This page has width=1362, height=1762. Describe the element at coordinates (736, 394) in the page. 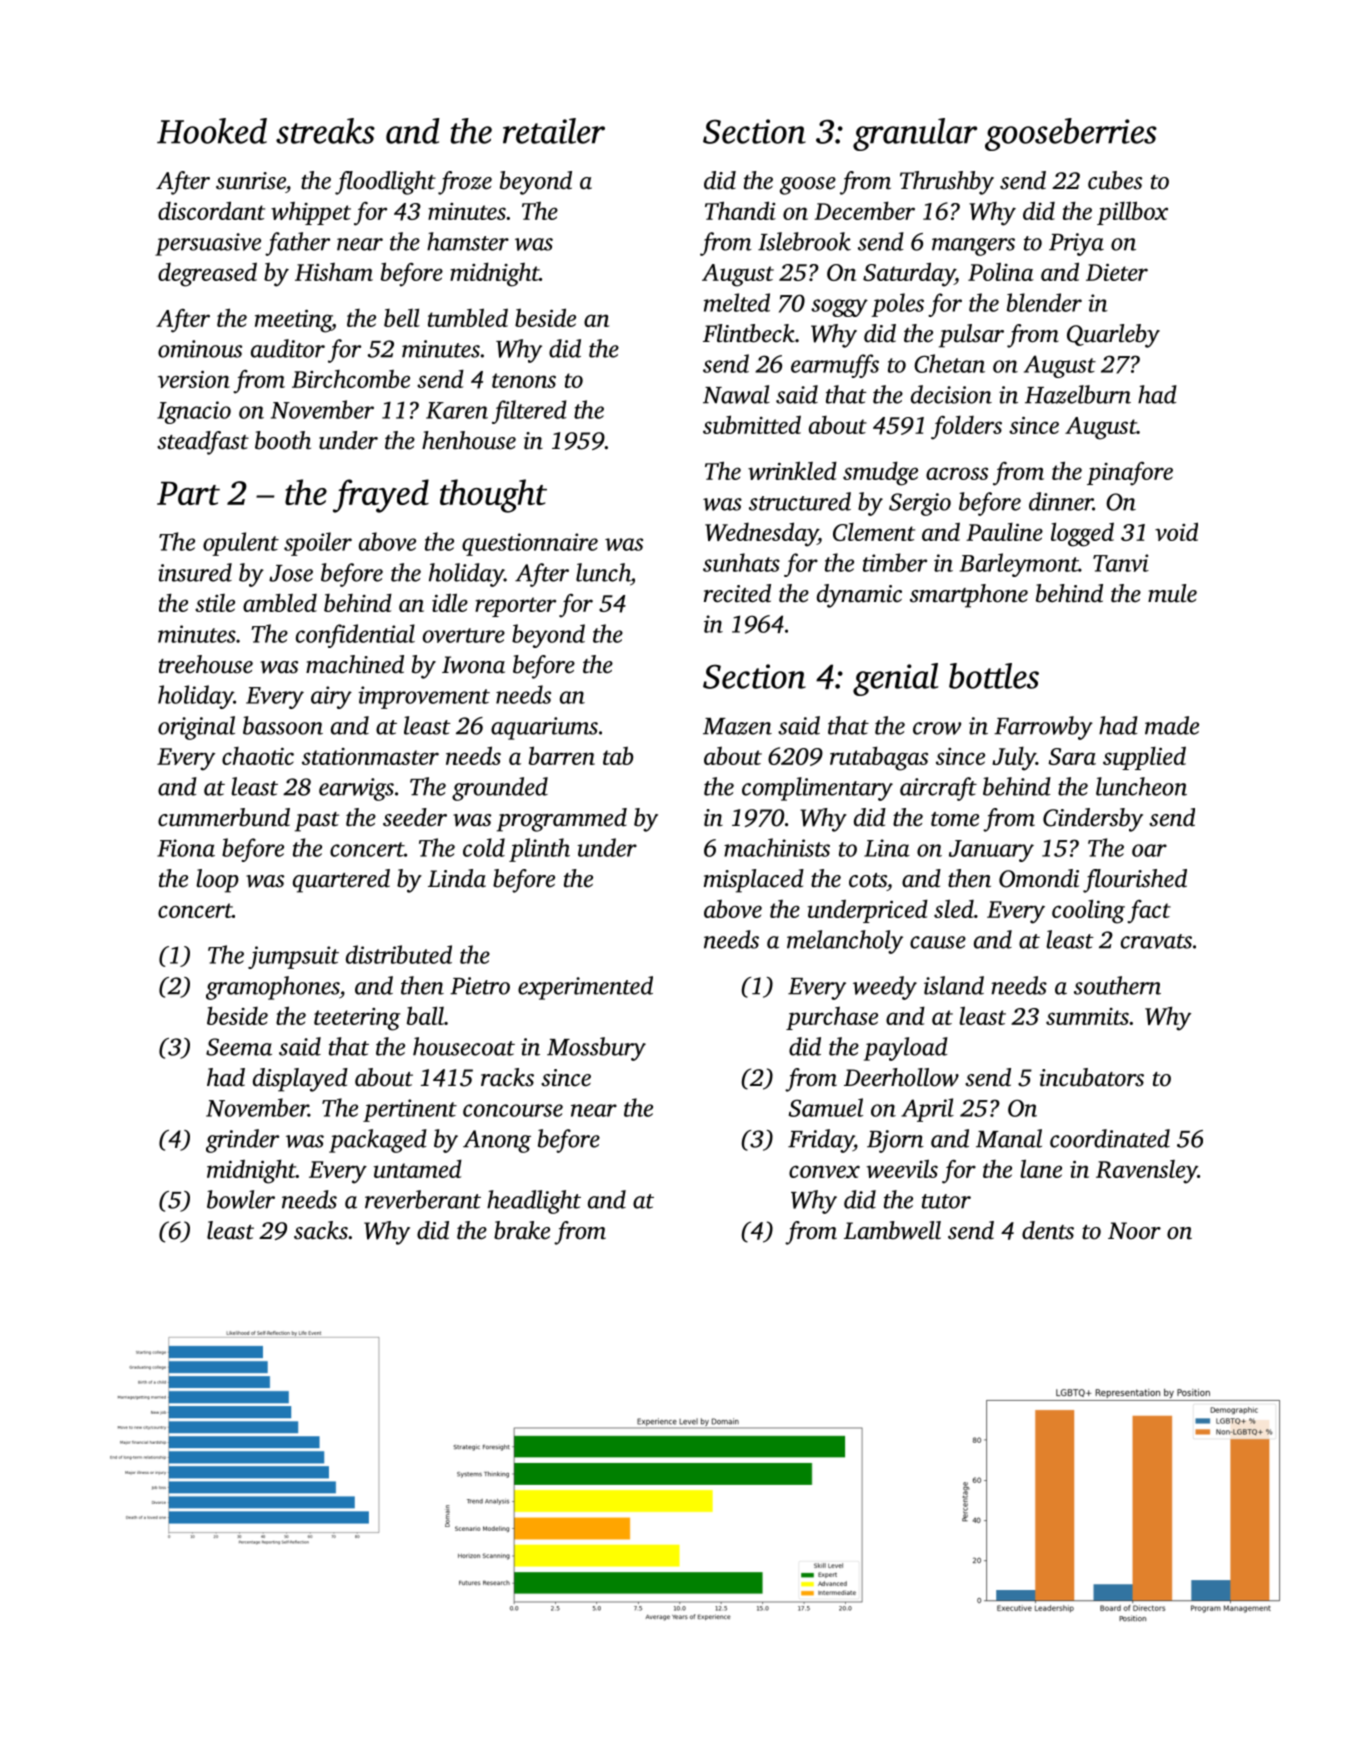

I see `Nawal` at that location.
